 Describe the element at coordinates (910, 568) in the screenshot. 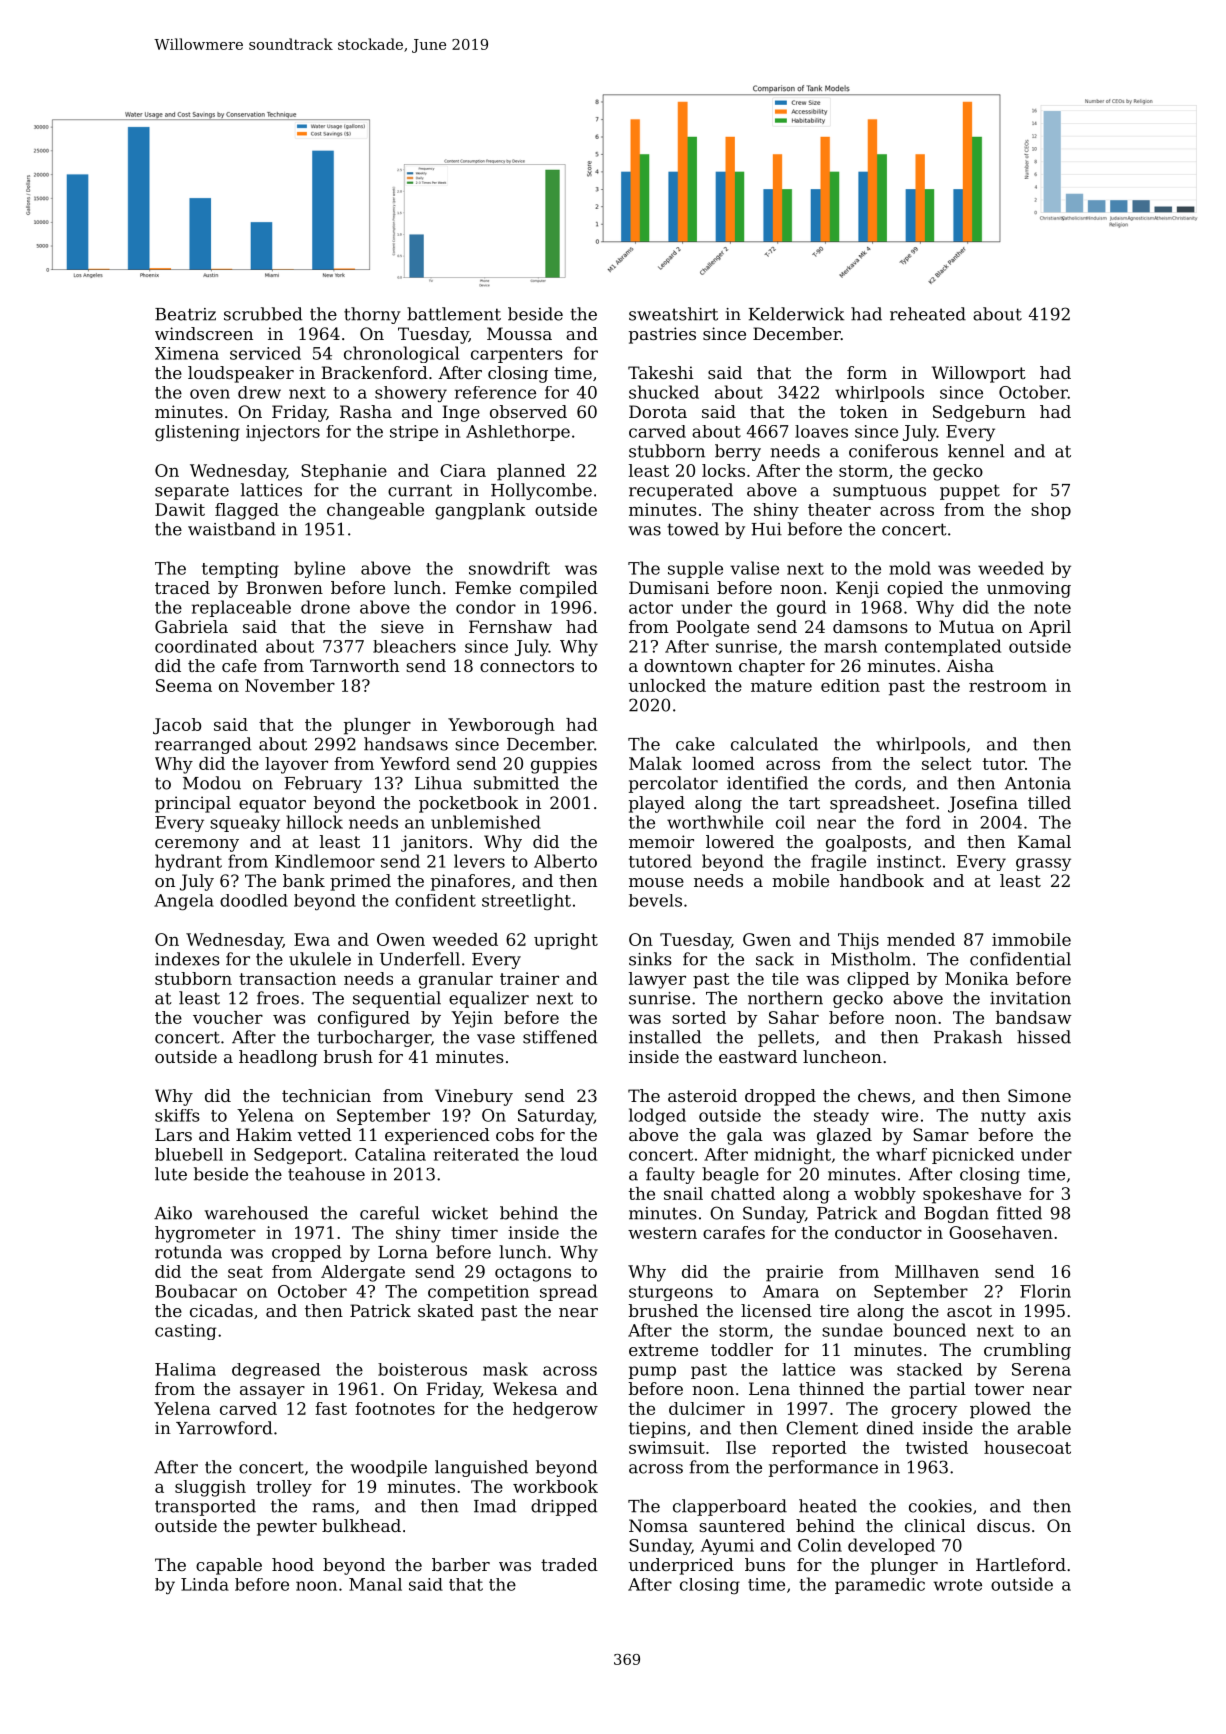

I see `mold` at that location.
